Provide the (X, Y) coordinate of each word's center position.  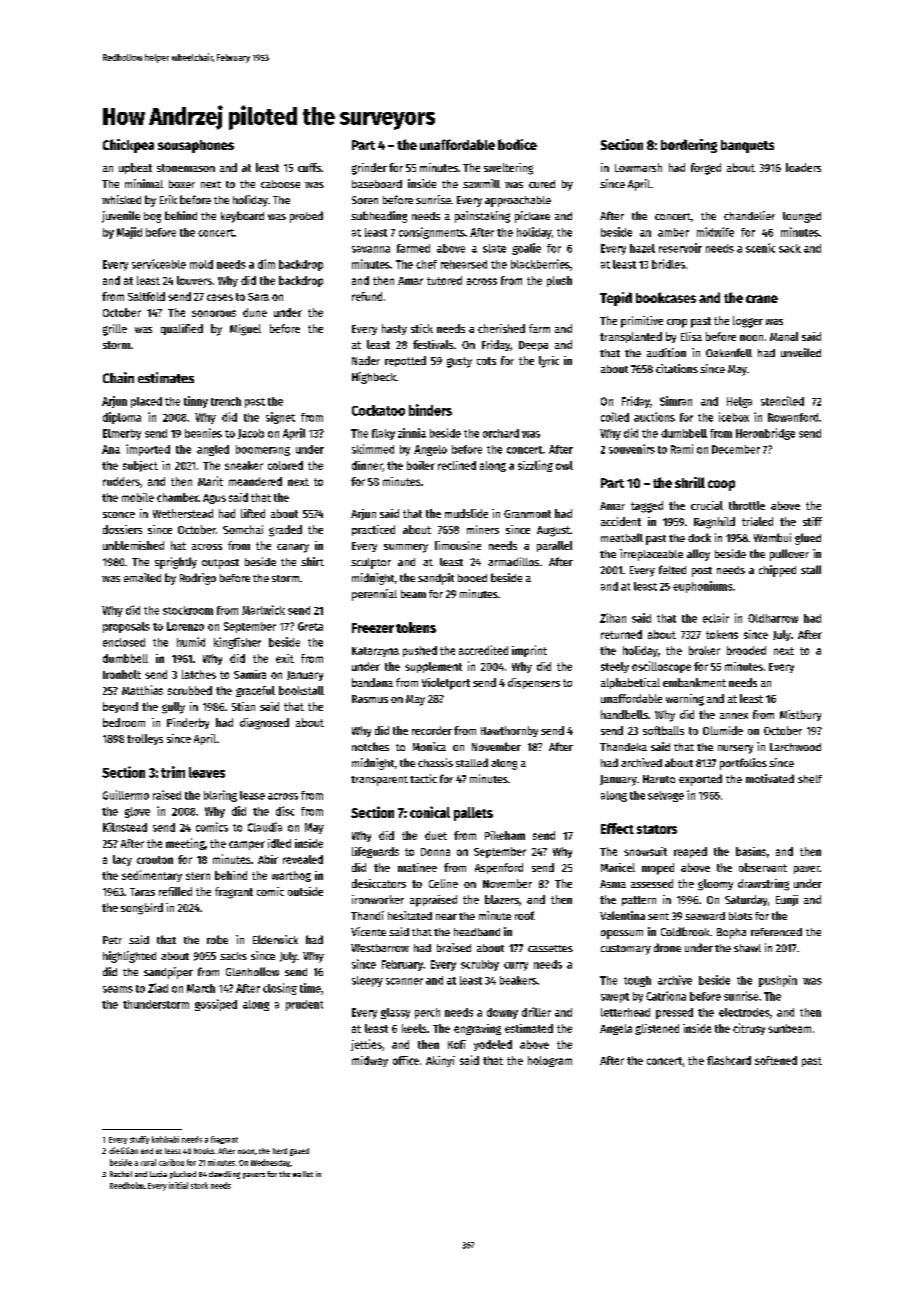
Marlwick (263, 610)
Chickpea (128, 146)
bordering (689, 146)
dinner (367, 466)
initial (178, 1185)
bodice (517, 144)
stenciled (782, 401)
